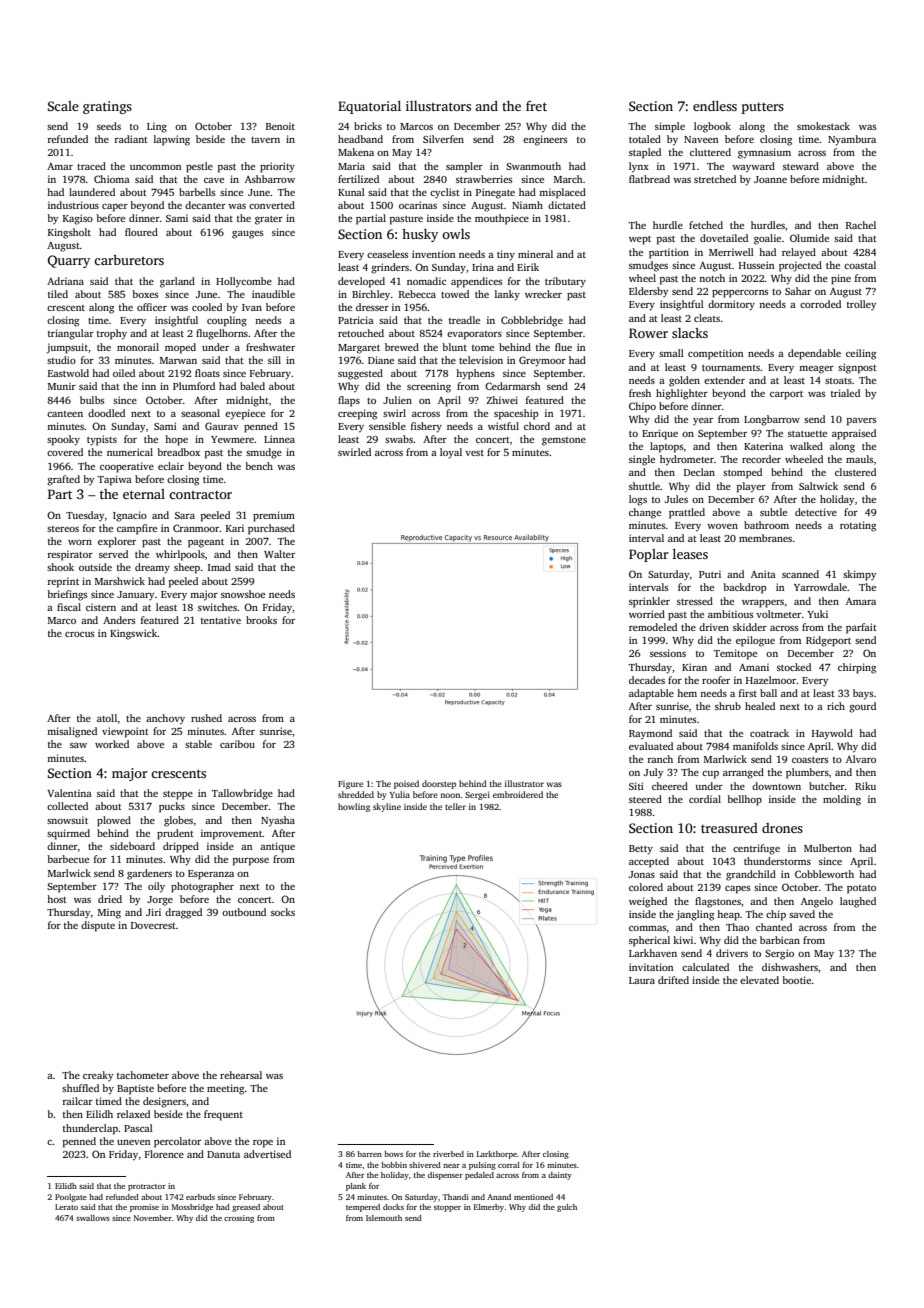  Describe the element at coordinates (172, 140) in the screenshot. I see `lapwing` at that location.
